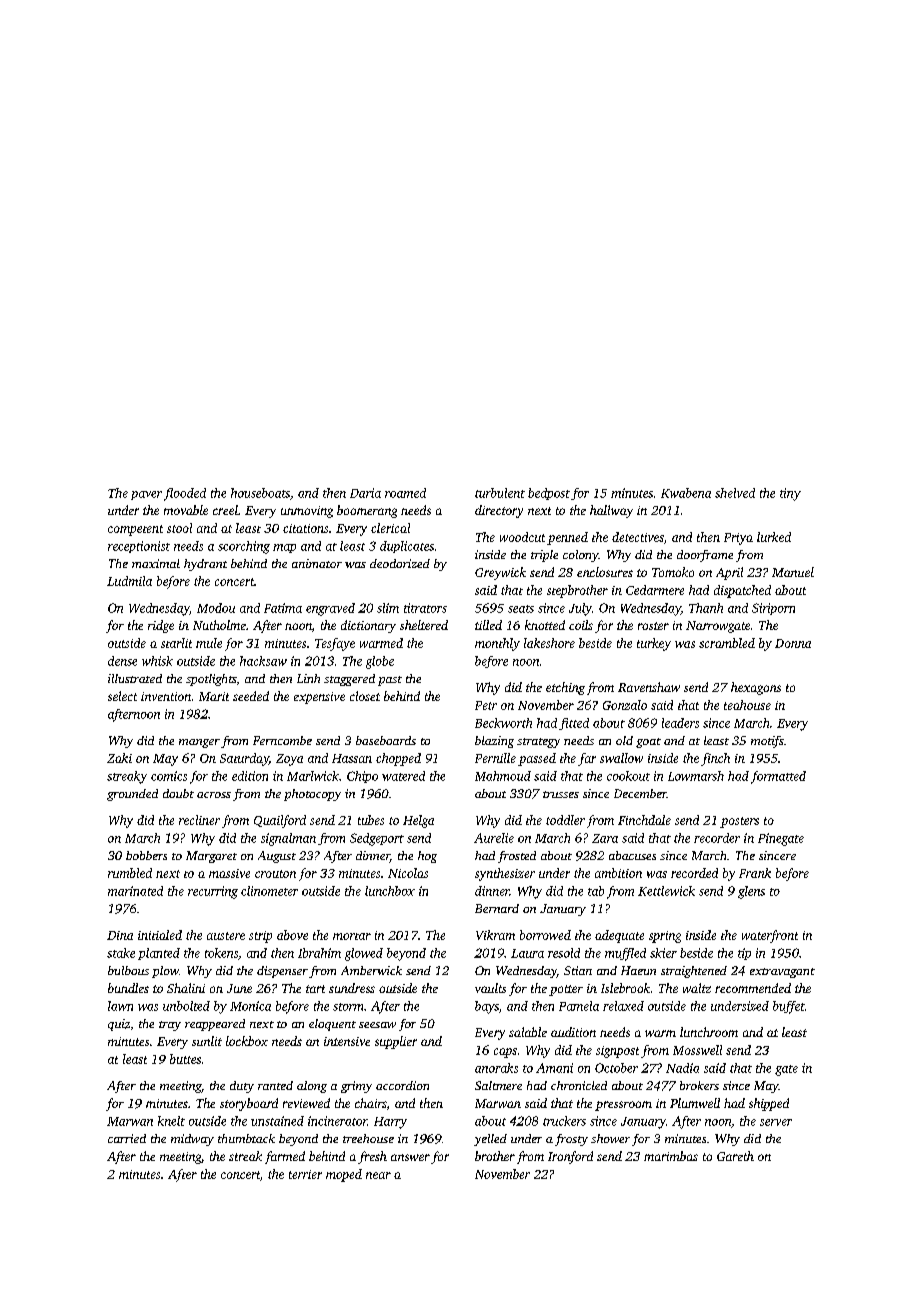  What do you see at coordinates (767, 742) in the page?
I see `motifs` at bounding box center [767, 742].
